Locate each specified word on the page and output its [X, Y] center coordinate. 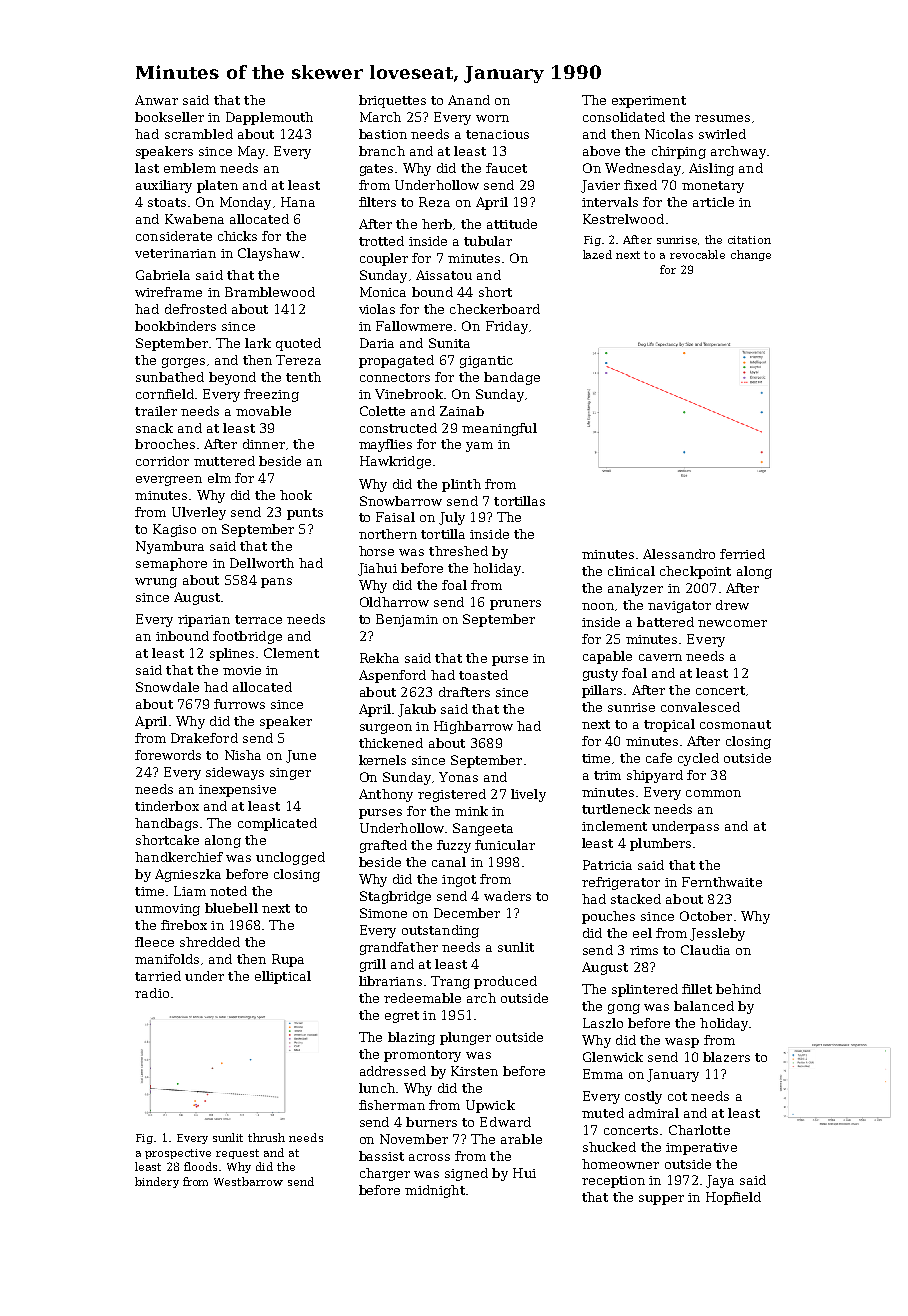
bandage [512, 378]
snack [154, 428]
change [751, 255]
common [713, 793]
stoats [167, 202]
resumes [722, 118]
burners [431, 1122]
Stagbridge [395, 897]
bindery [157, 1182]
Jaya [720, 1181]
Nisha [243, 755]
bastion [383, 134]
